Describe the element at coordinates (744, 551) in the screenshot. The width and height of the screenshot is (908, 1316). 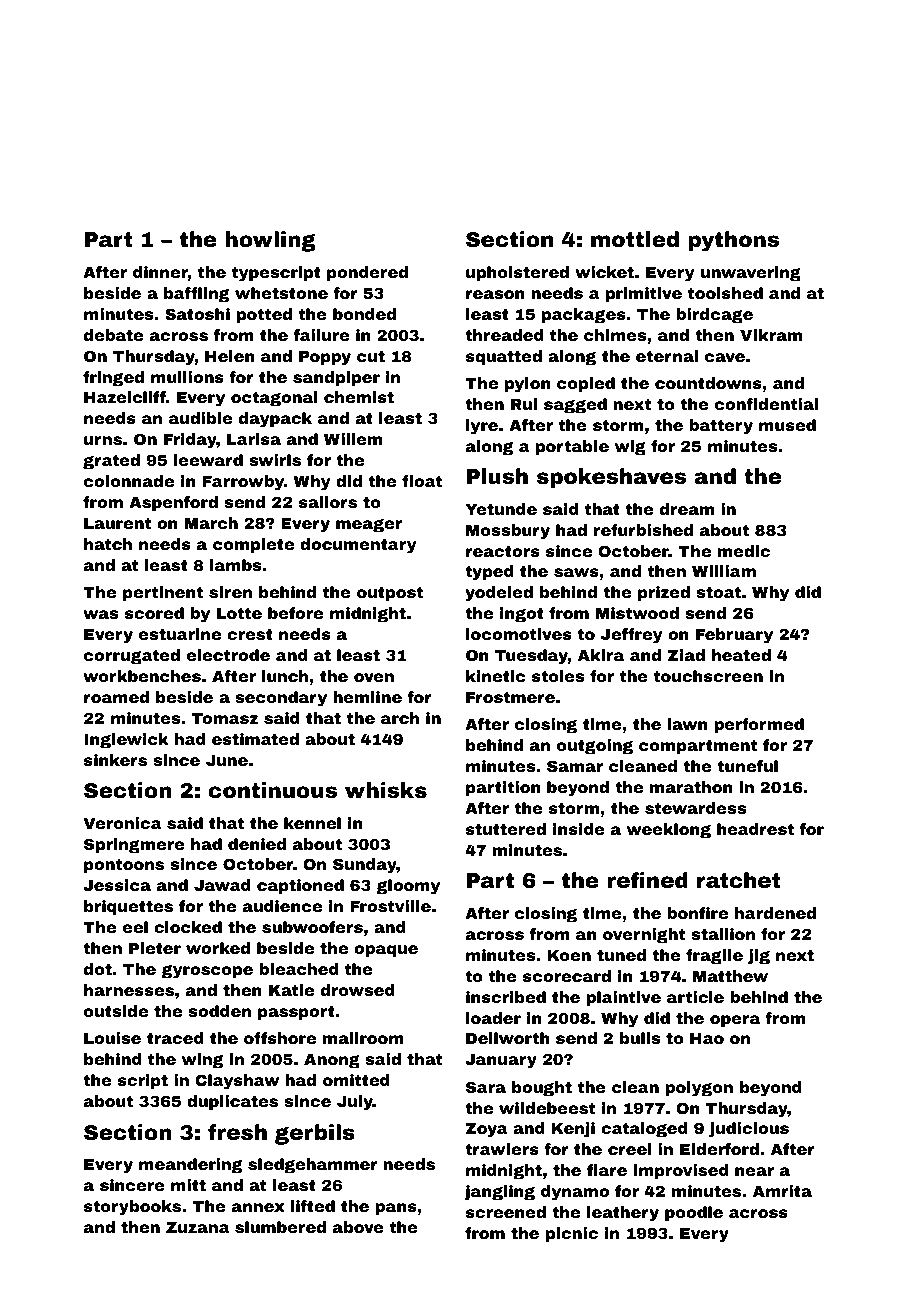
I see `medic` at that location.
